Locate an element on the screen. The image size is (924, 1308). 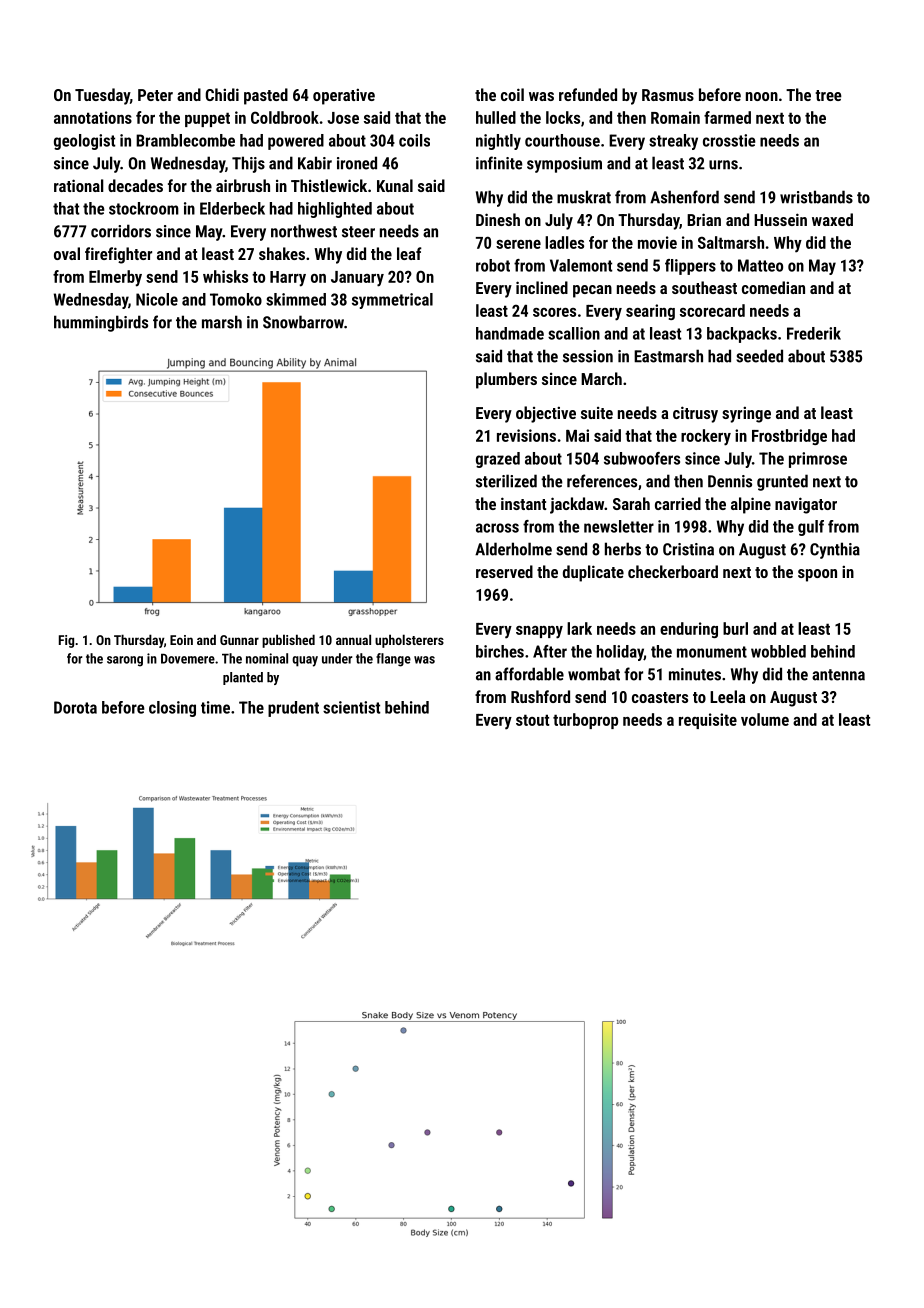
refunded is located at coordinates (588, 94).
